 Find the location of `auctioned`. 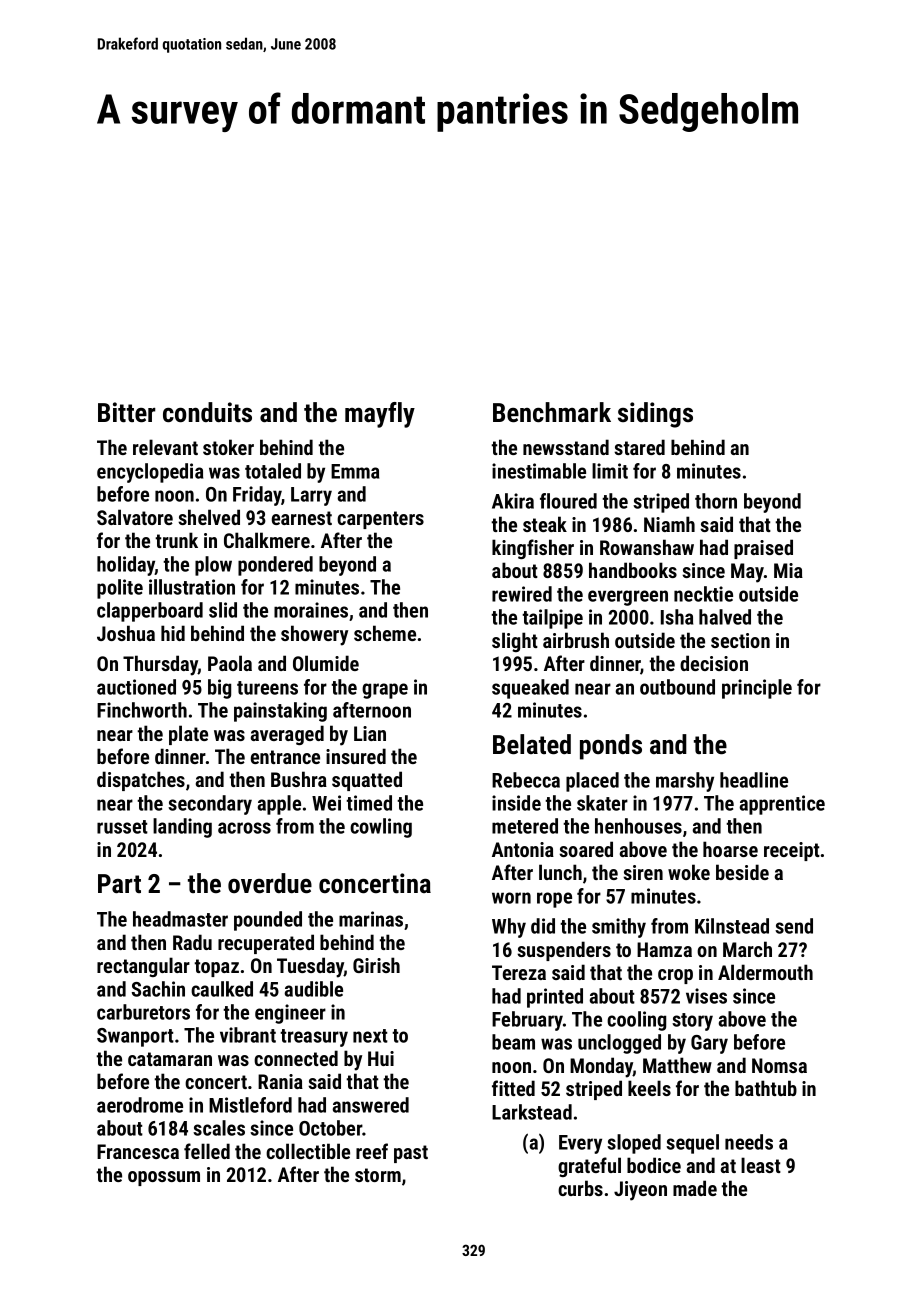

auctioned is located at coordinates (136, 687).
